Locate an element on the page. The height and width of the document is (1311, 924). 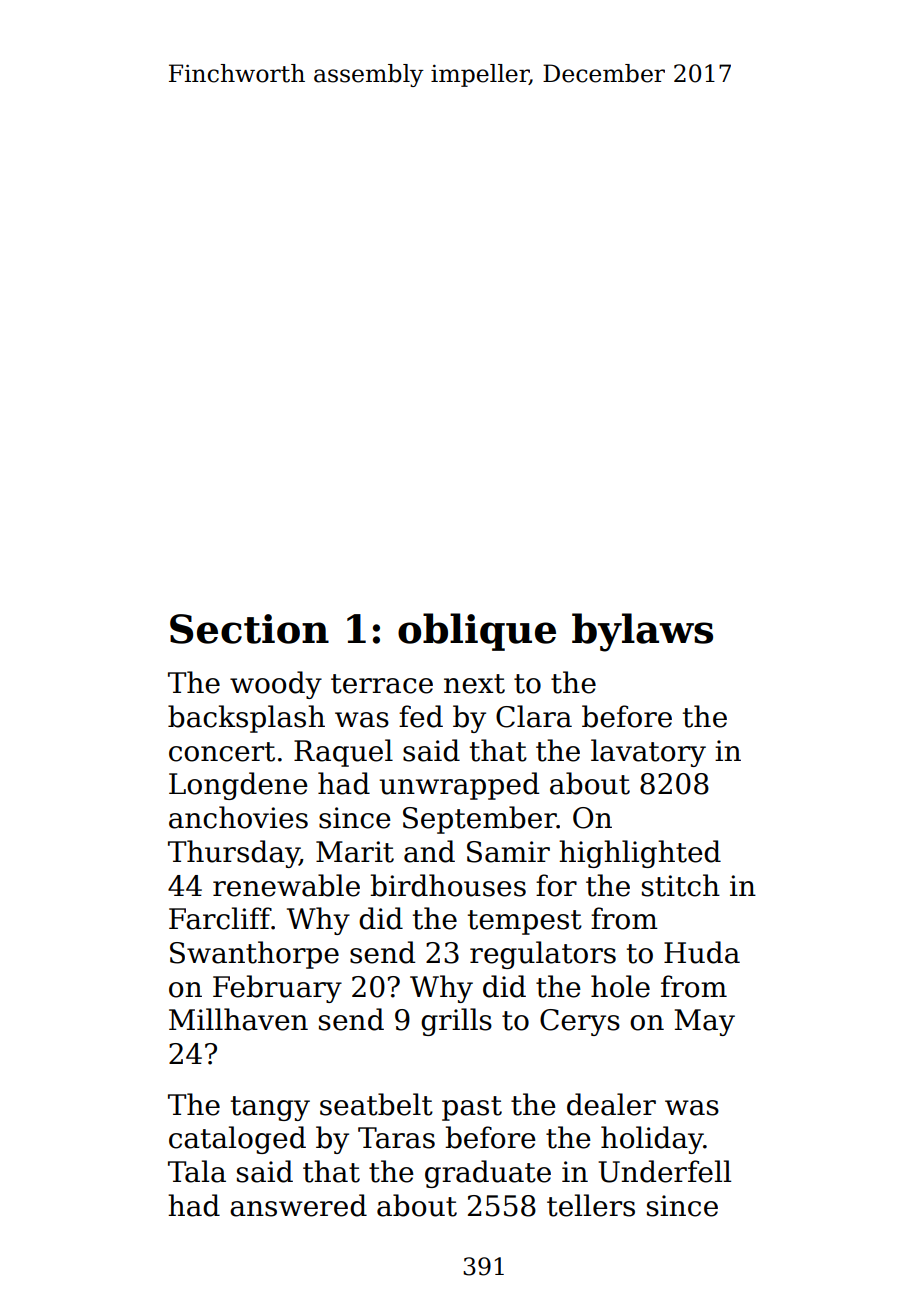
Taras is located at coordinates (396, 1138).
